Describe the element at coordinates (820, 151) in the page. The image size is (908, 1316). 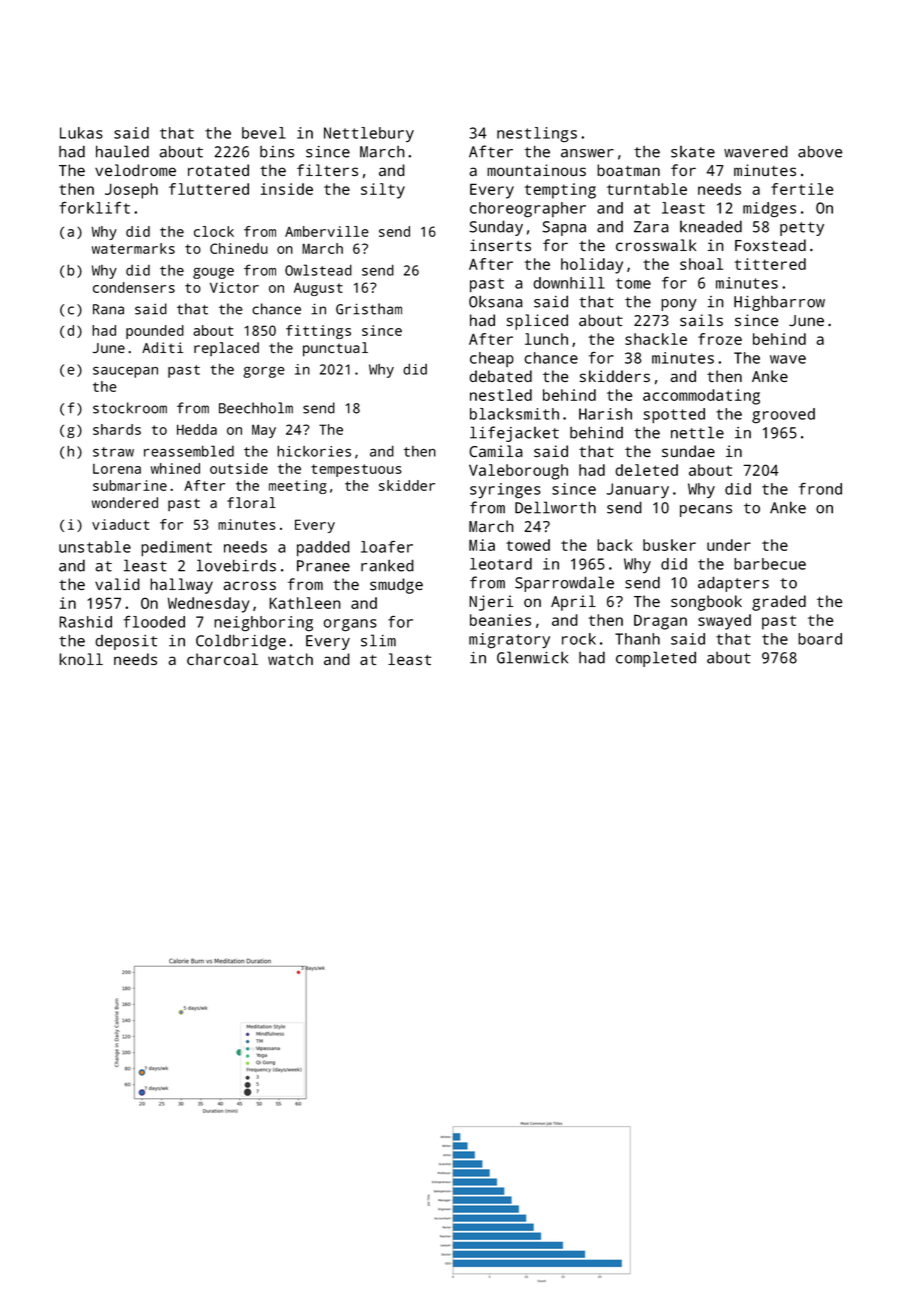
I see `above` at that location.
